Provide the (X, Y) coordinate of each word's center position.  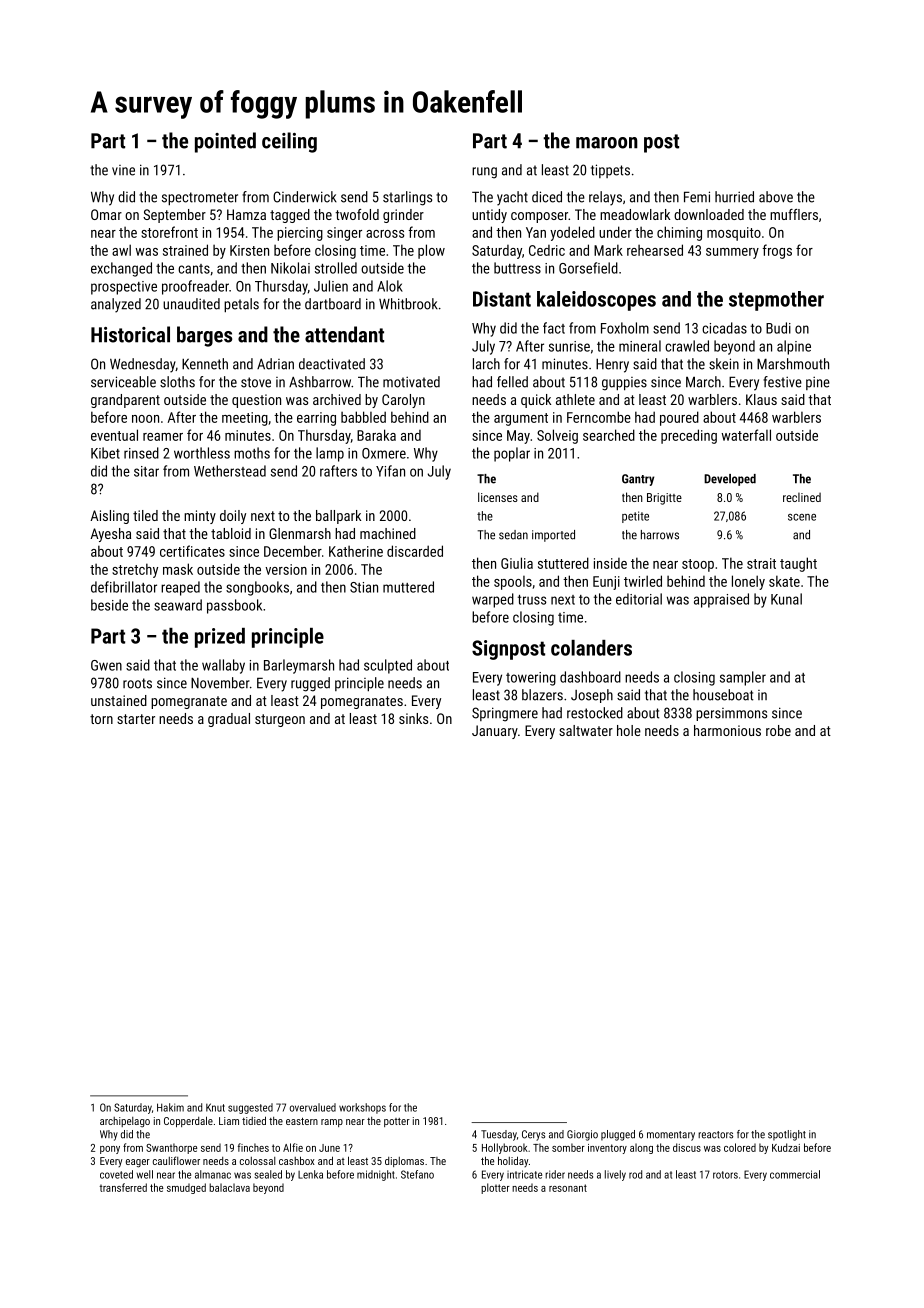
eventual (114, 435)
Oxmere (384, 453)
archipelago (125, 1122)
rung (484, 173)
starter (136, 719)
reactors (715, 1135)
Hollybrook (505, 1148)
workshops (362, 1108)
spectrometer (200, 198)
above (776, 197)
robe (778, 730)
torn (101, 719)
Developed (730, 480)
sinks (413, 718)
